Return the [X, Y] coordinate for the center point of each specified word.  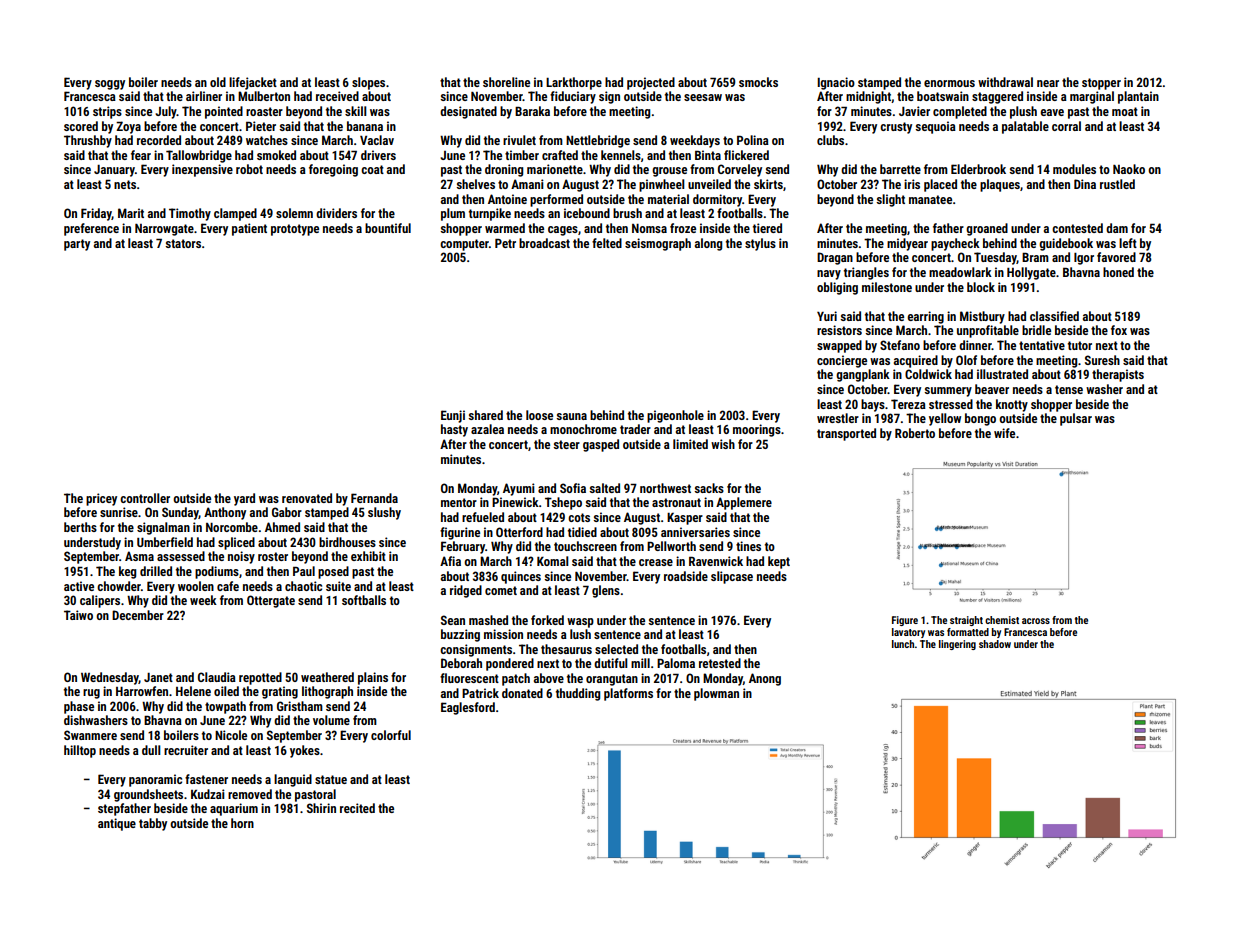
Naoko [1129, 169]
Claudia [217, 677]
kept [779, 562]
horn [242, 823]
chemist [1002, 620]
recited [357, 808]
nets [125, 184]
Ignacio [836, 83]
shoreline [506, 82]
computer [464, 245]
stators [183, 243]
